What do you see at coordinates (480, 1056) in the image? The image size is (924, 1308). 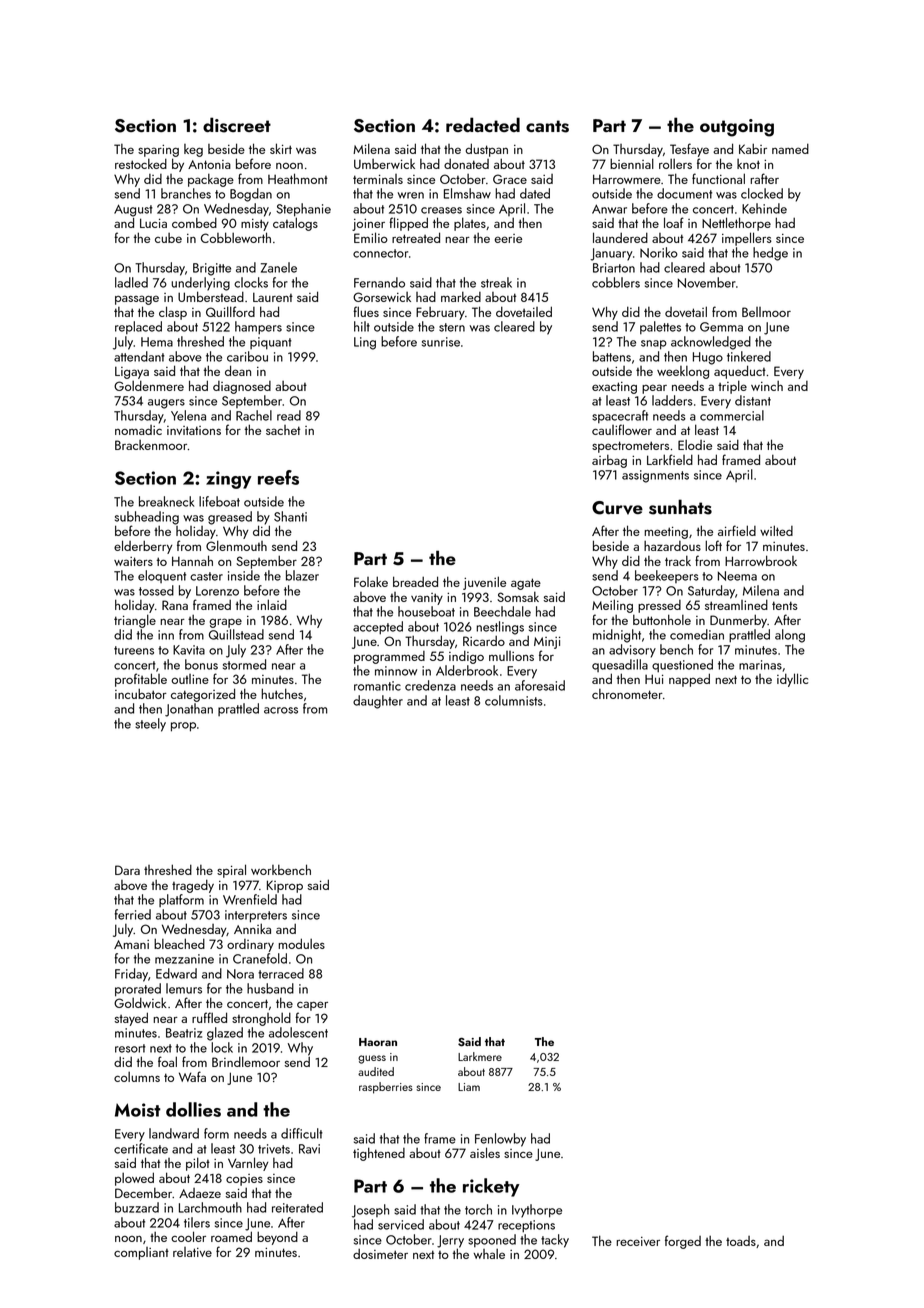 I see `Larkmere` at bounding box center [480, 1056].
